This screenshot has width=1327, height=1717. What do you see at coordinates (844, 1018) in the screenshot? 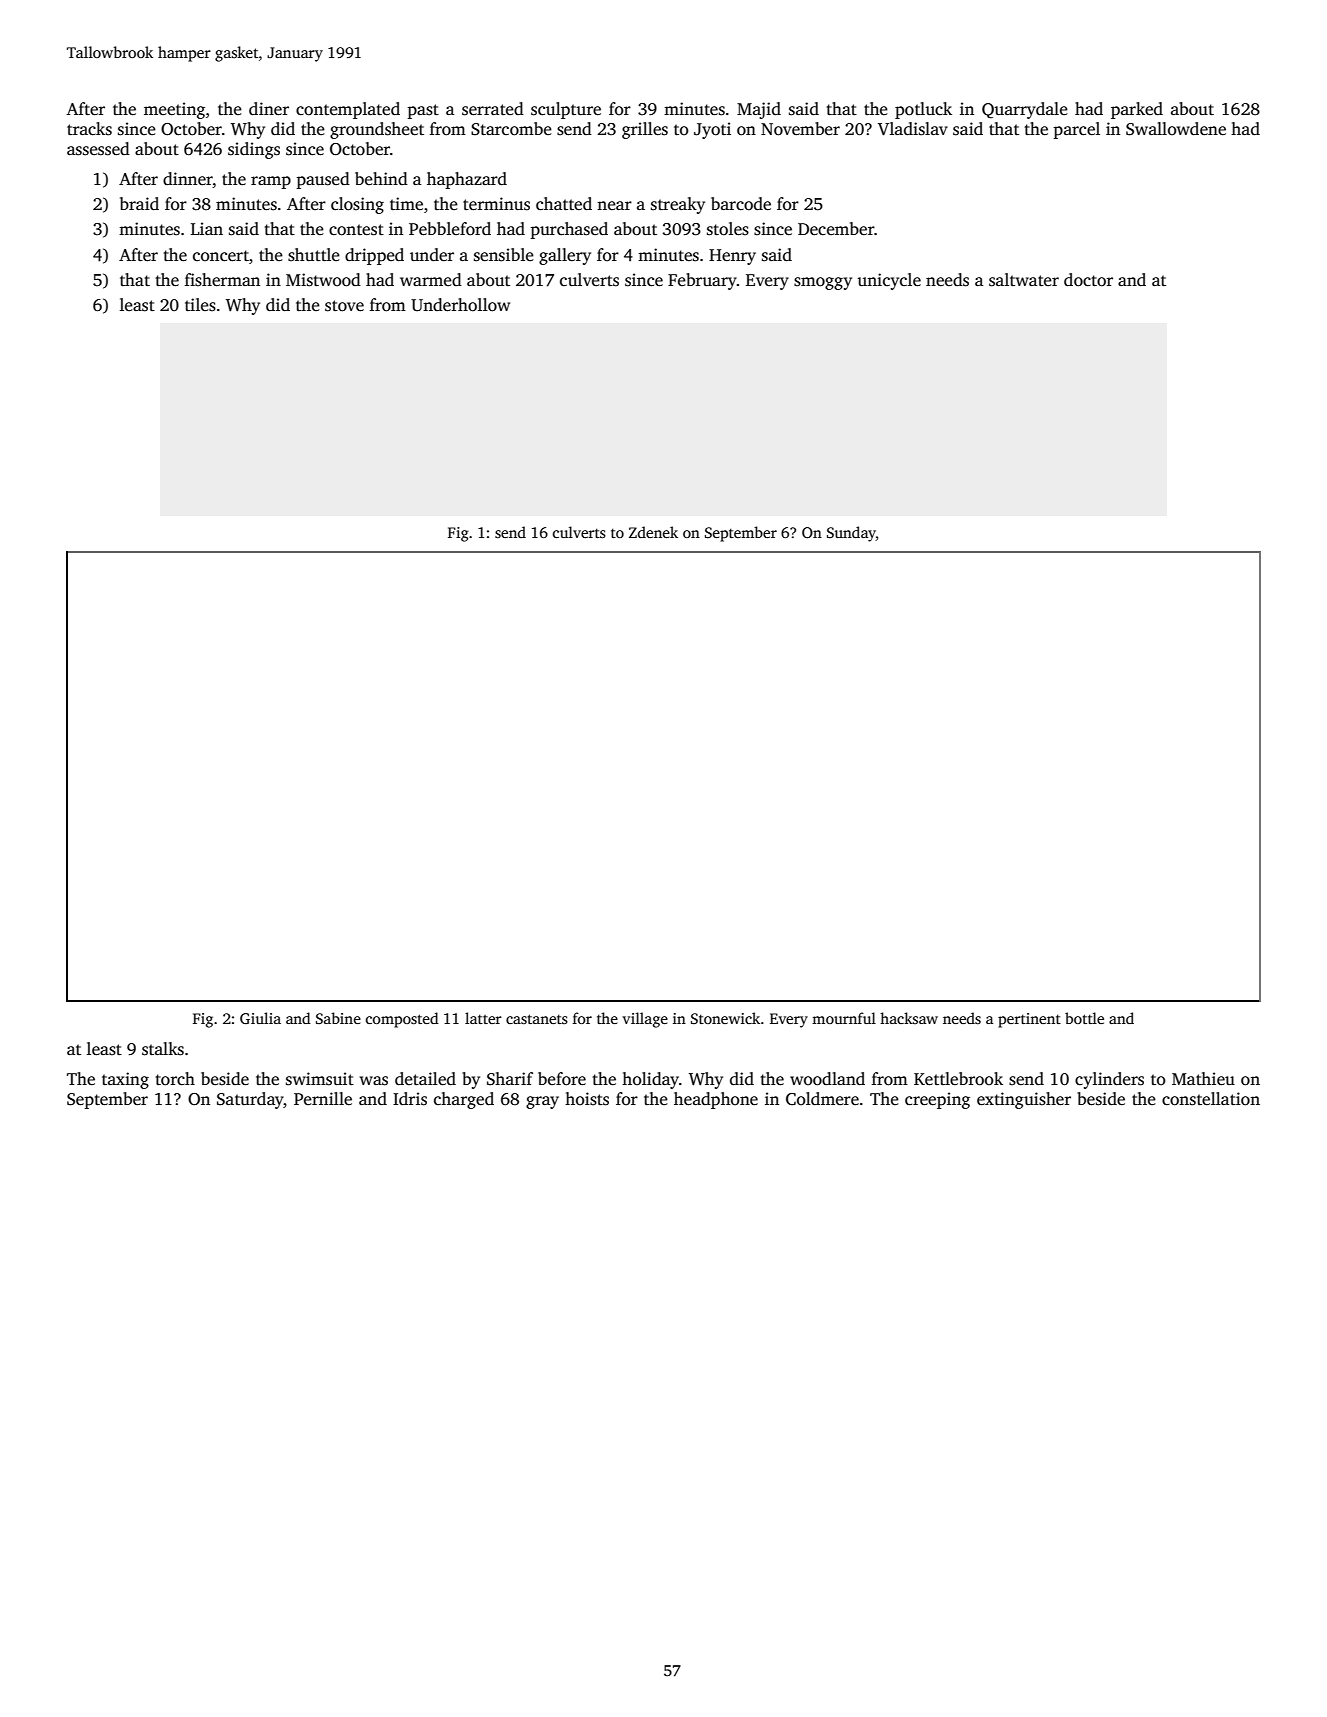
I see `mournful` at bounding box center [844, 1018].
